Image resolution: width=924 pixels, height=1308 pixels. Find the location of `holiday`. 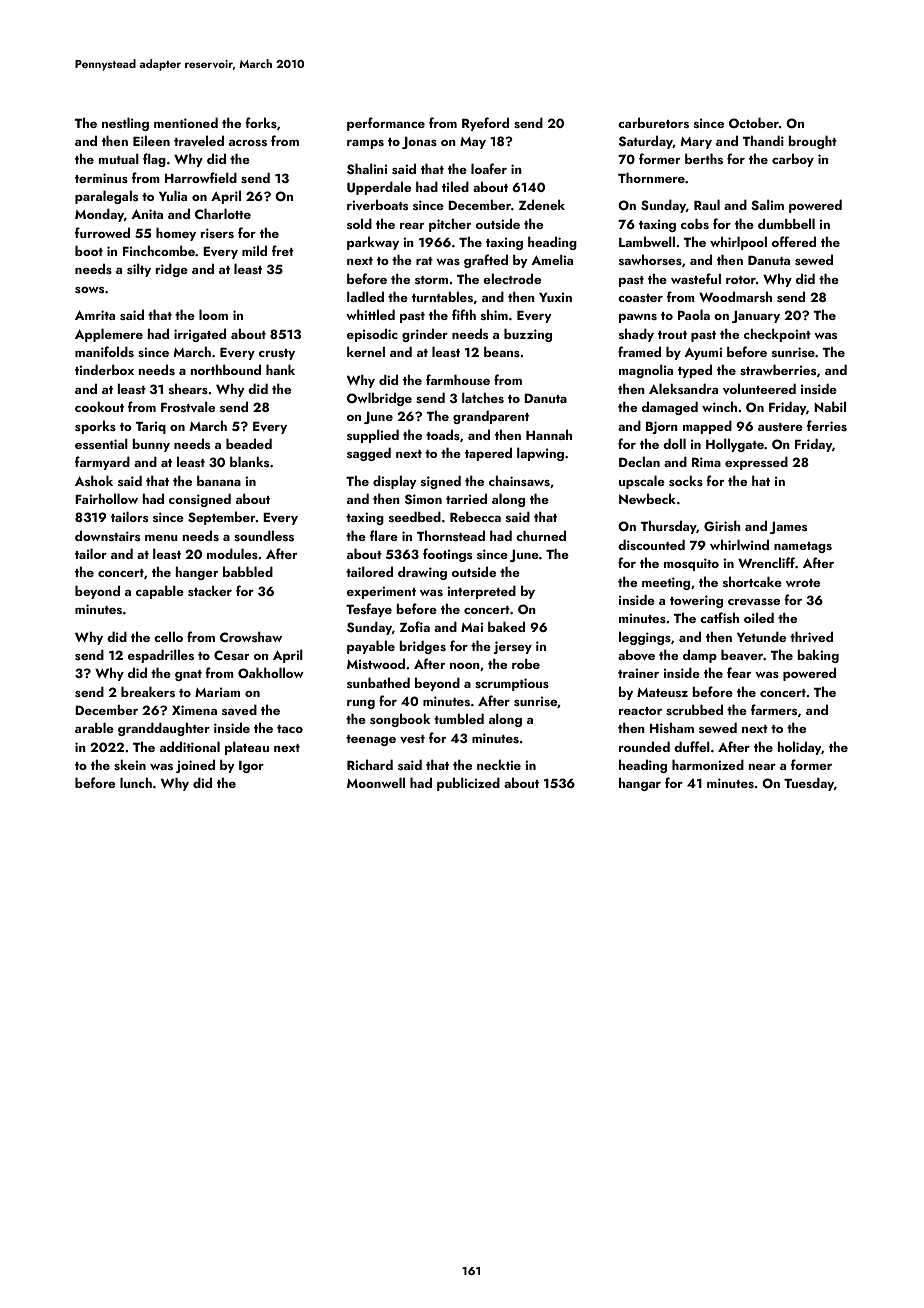

holiday is located at coordinates (799, 748).
